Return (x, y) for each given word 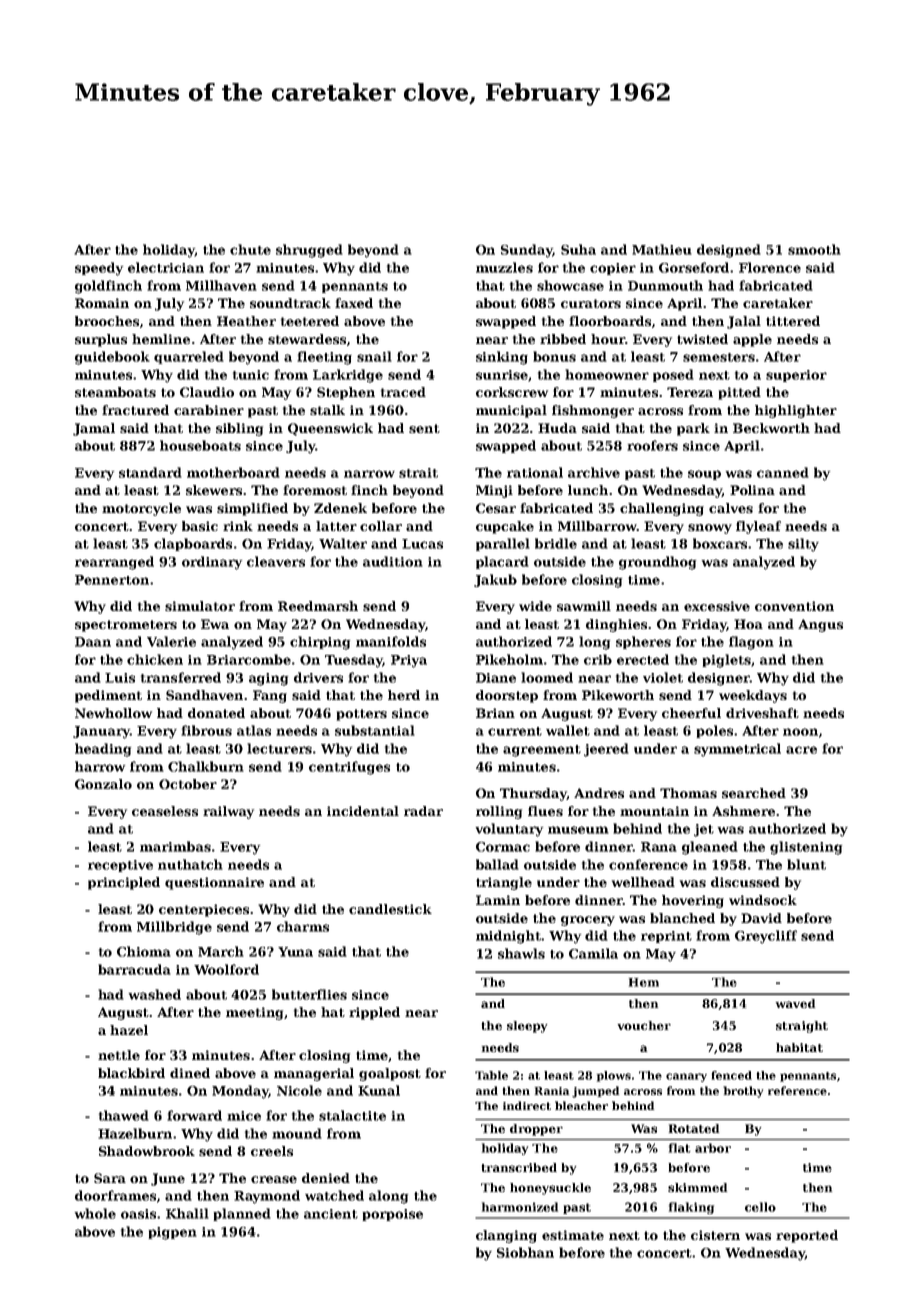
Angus (820, 625)
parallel (503, 544)
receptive (120, 866)
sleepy (527, 1027)
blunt (806, 864)
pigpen (172, 1233)
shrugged (309, 251)
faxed (354, 303)
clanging (506, 1236)
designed (729, 251)
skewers (214, 490)
